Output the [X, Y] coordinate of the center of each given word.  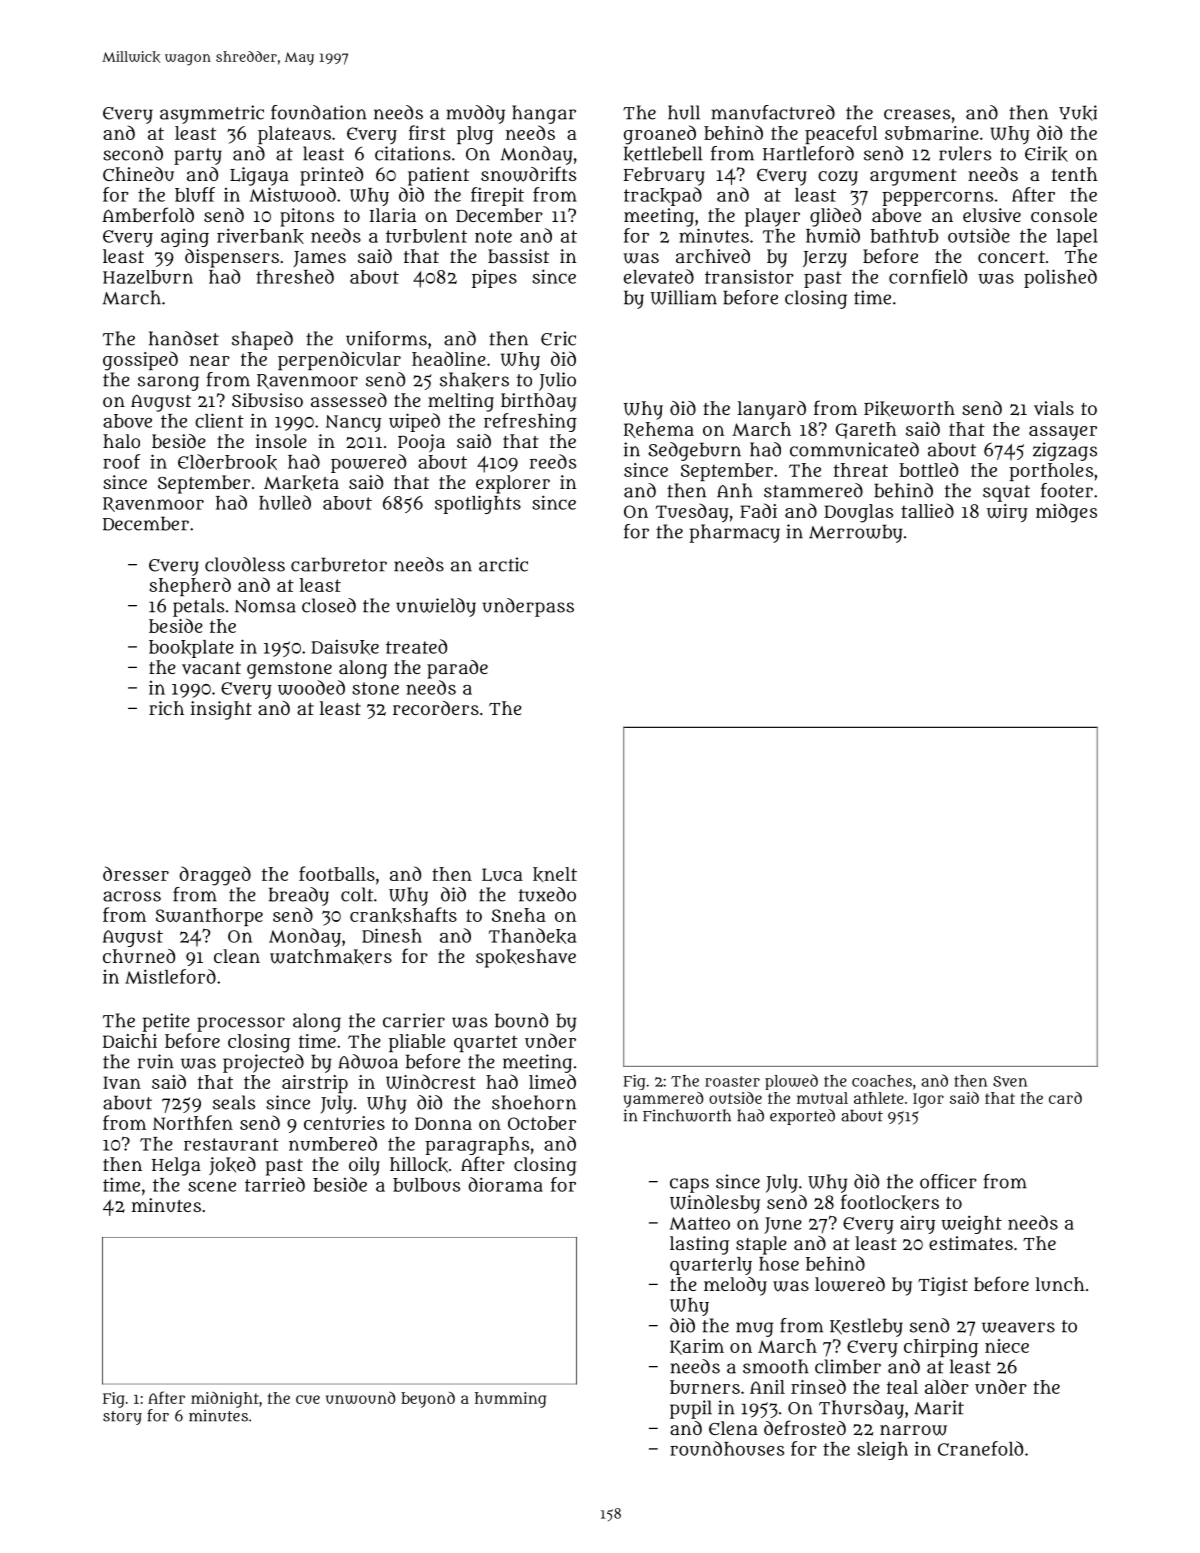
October [542, 1123]
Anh [735, 490]
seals [234, 1102]
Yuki [1078, 113]
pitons [307, 217]
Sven [1010, 1081]
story [122, 1418]
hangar [544, 114]
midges [1066, 513]
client [219, 420]
